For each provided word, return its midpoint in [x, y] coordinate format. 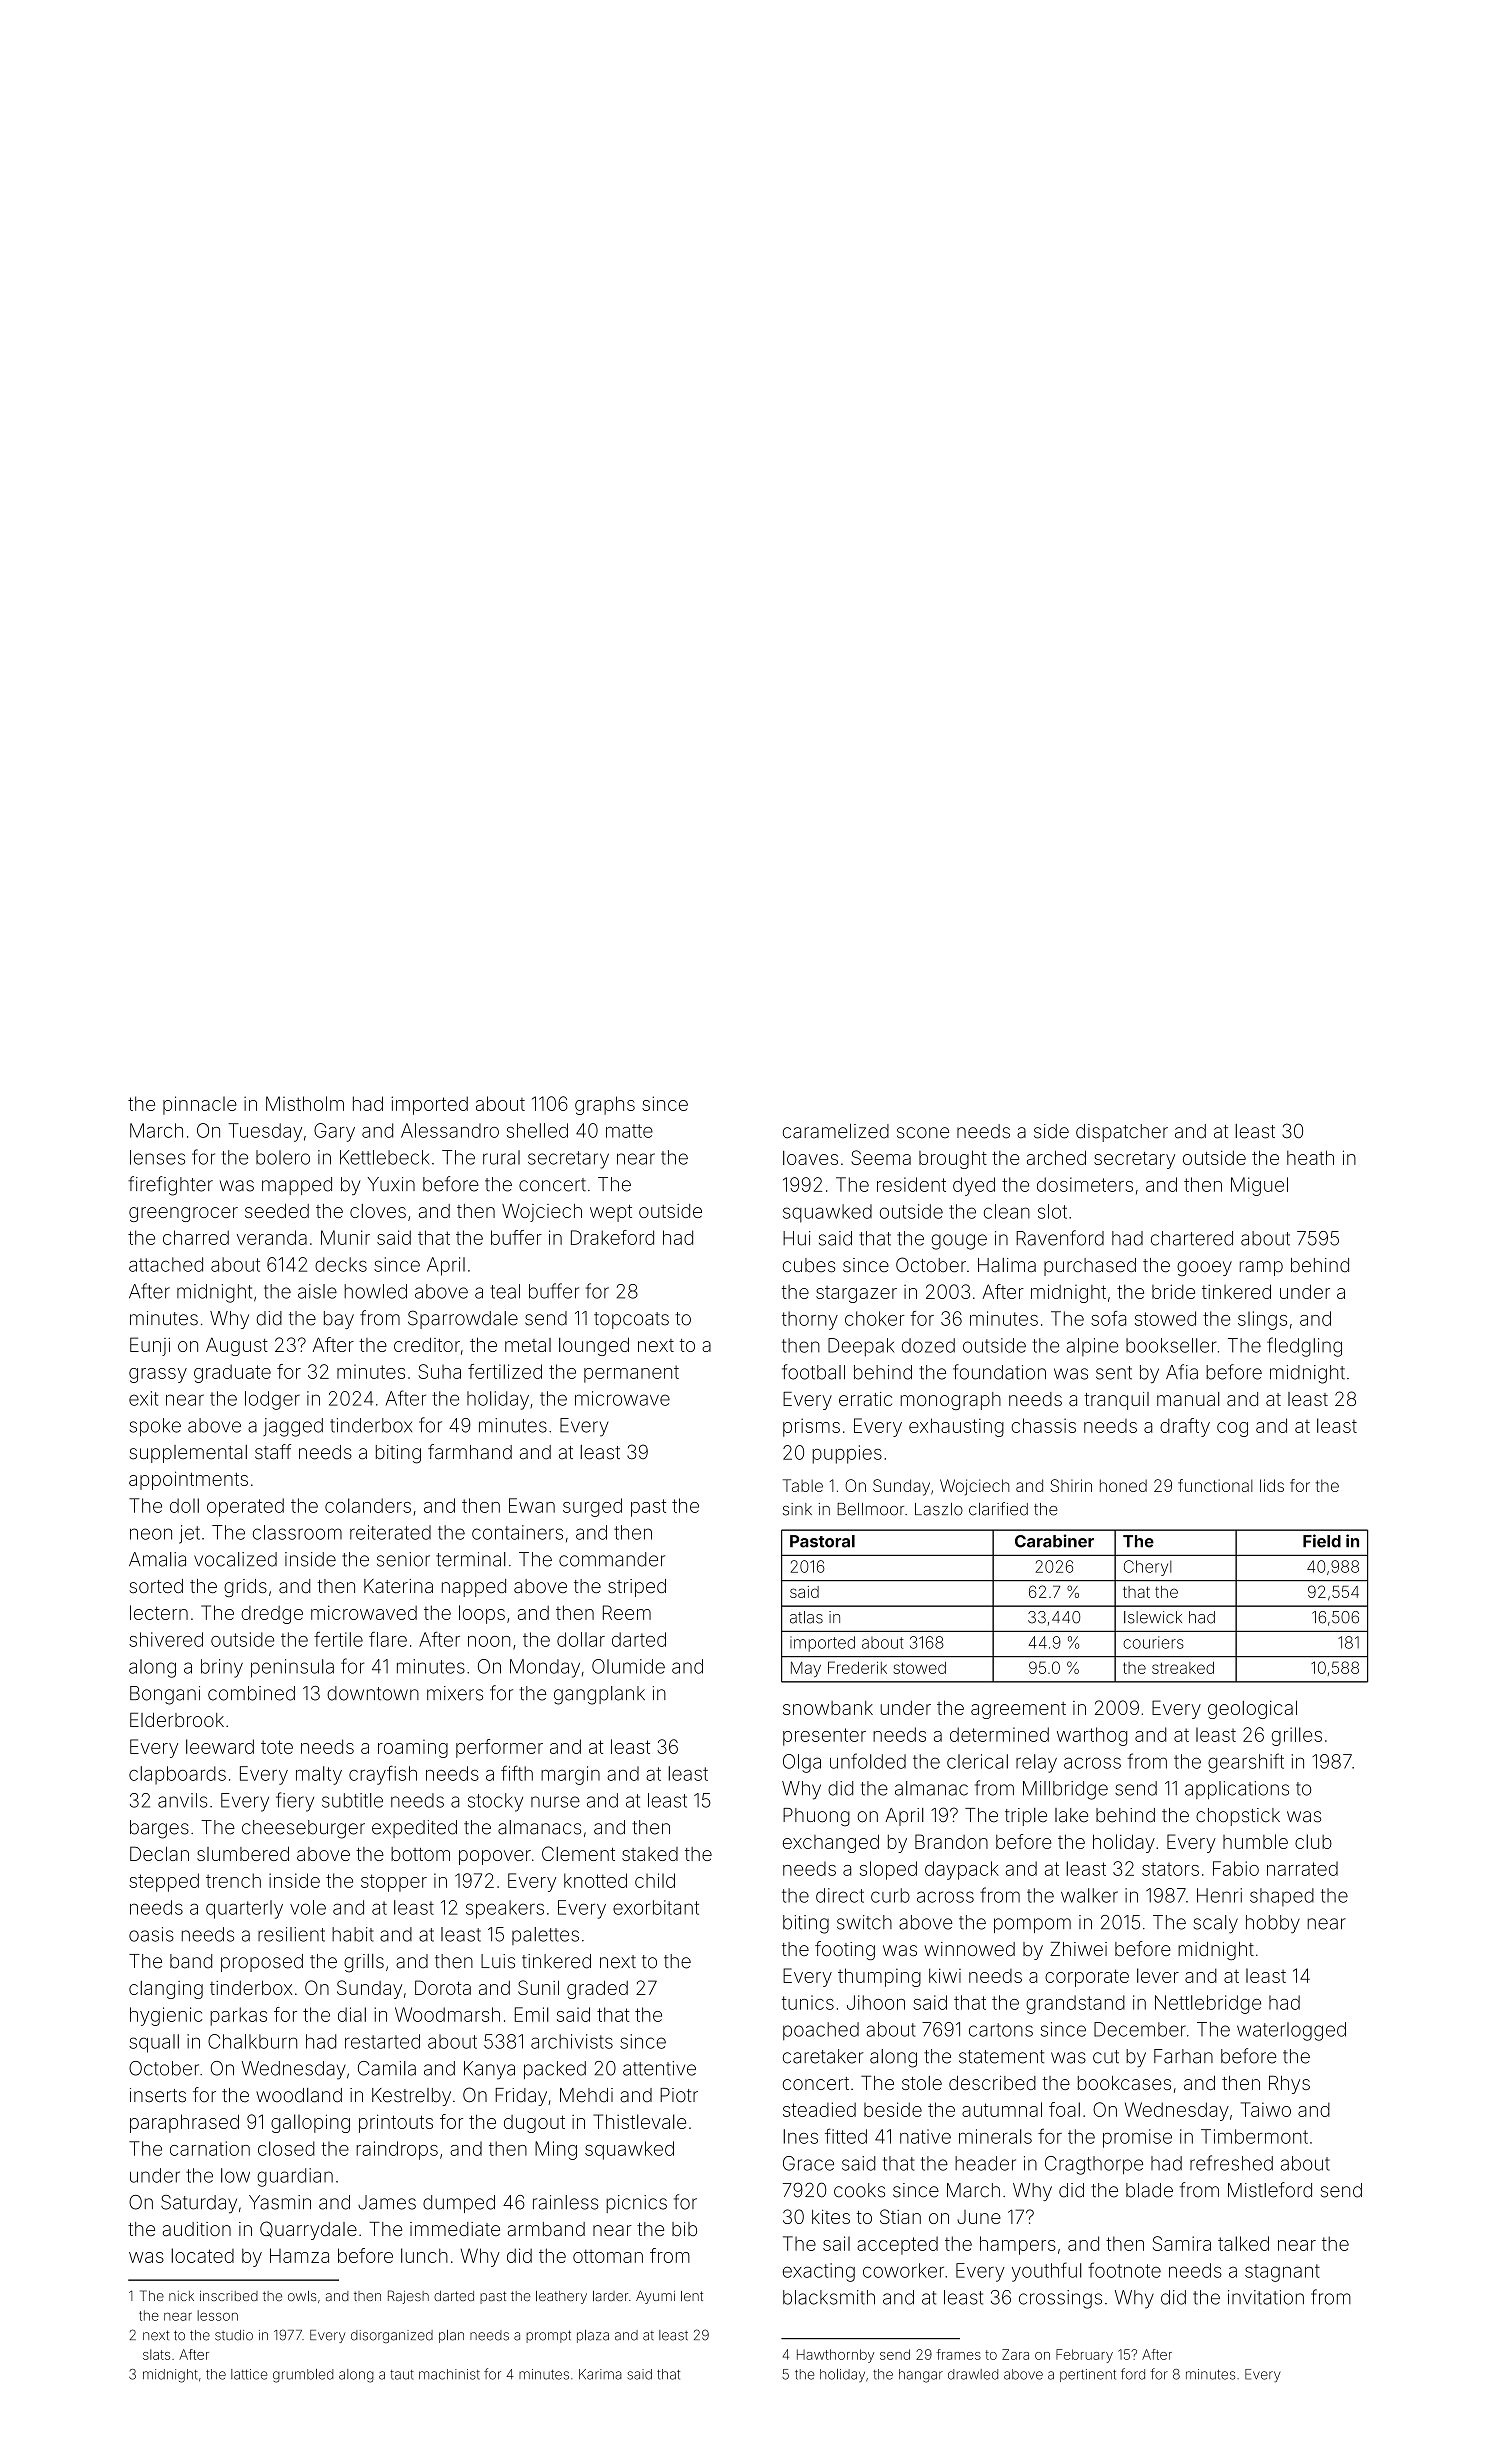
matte [629, 1131]
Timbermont [1254, 2136]
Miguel [1259, 1186]
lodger [272, 1400]
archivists [572, 2041]
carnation [210, 2148]
